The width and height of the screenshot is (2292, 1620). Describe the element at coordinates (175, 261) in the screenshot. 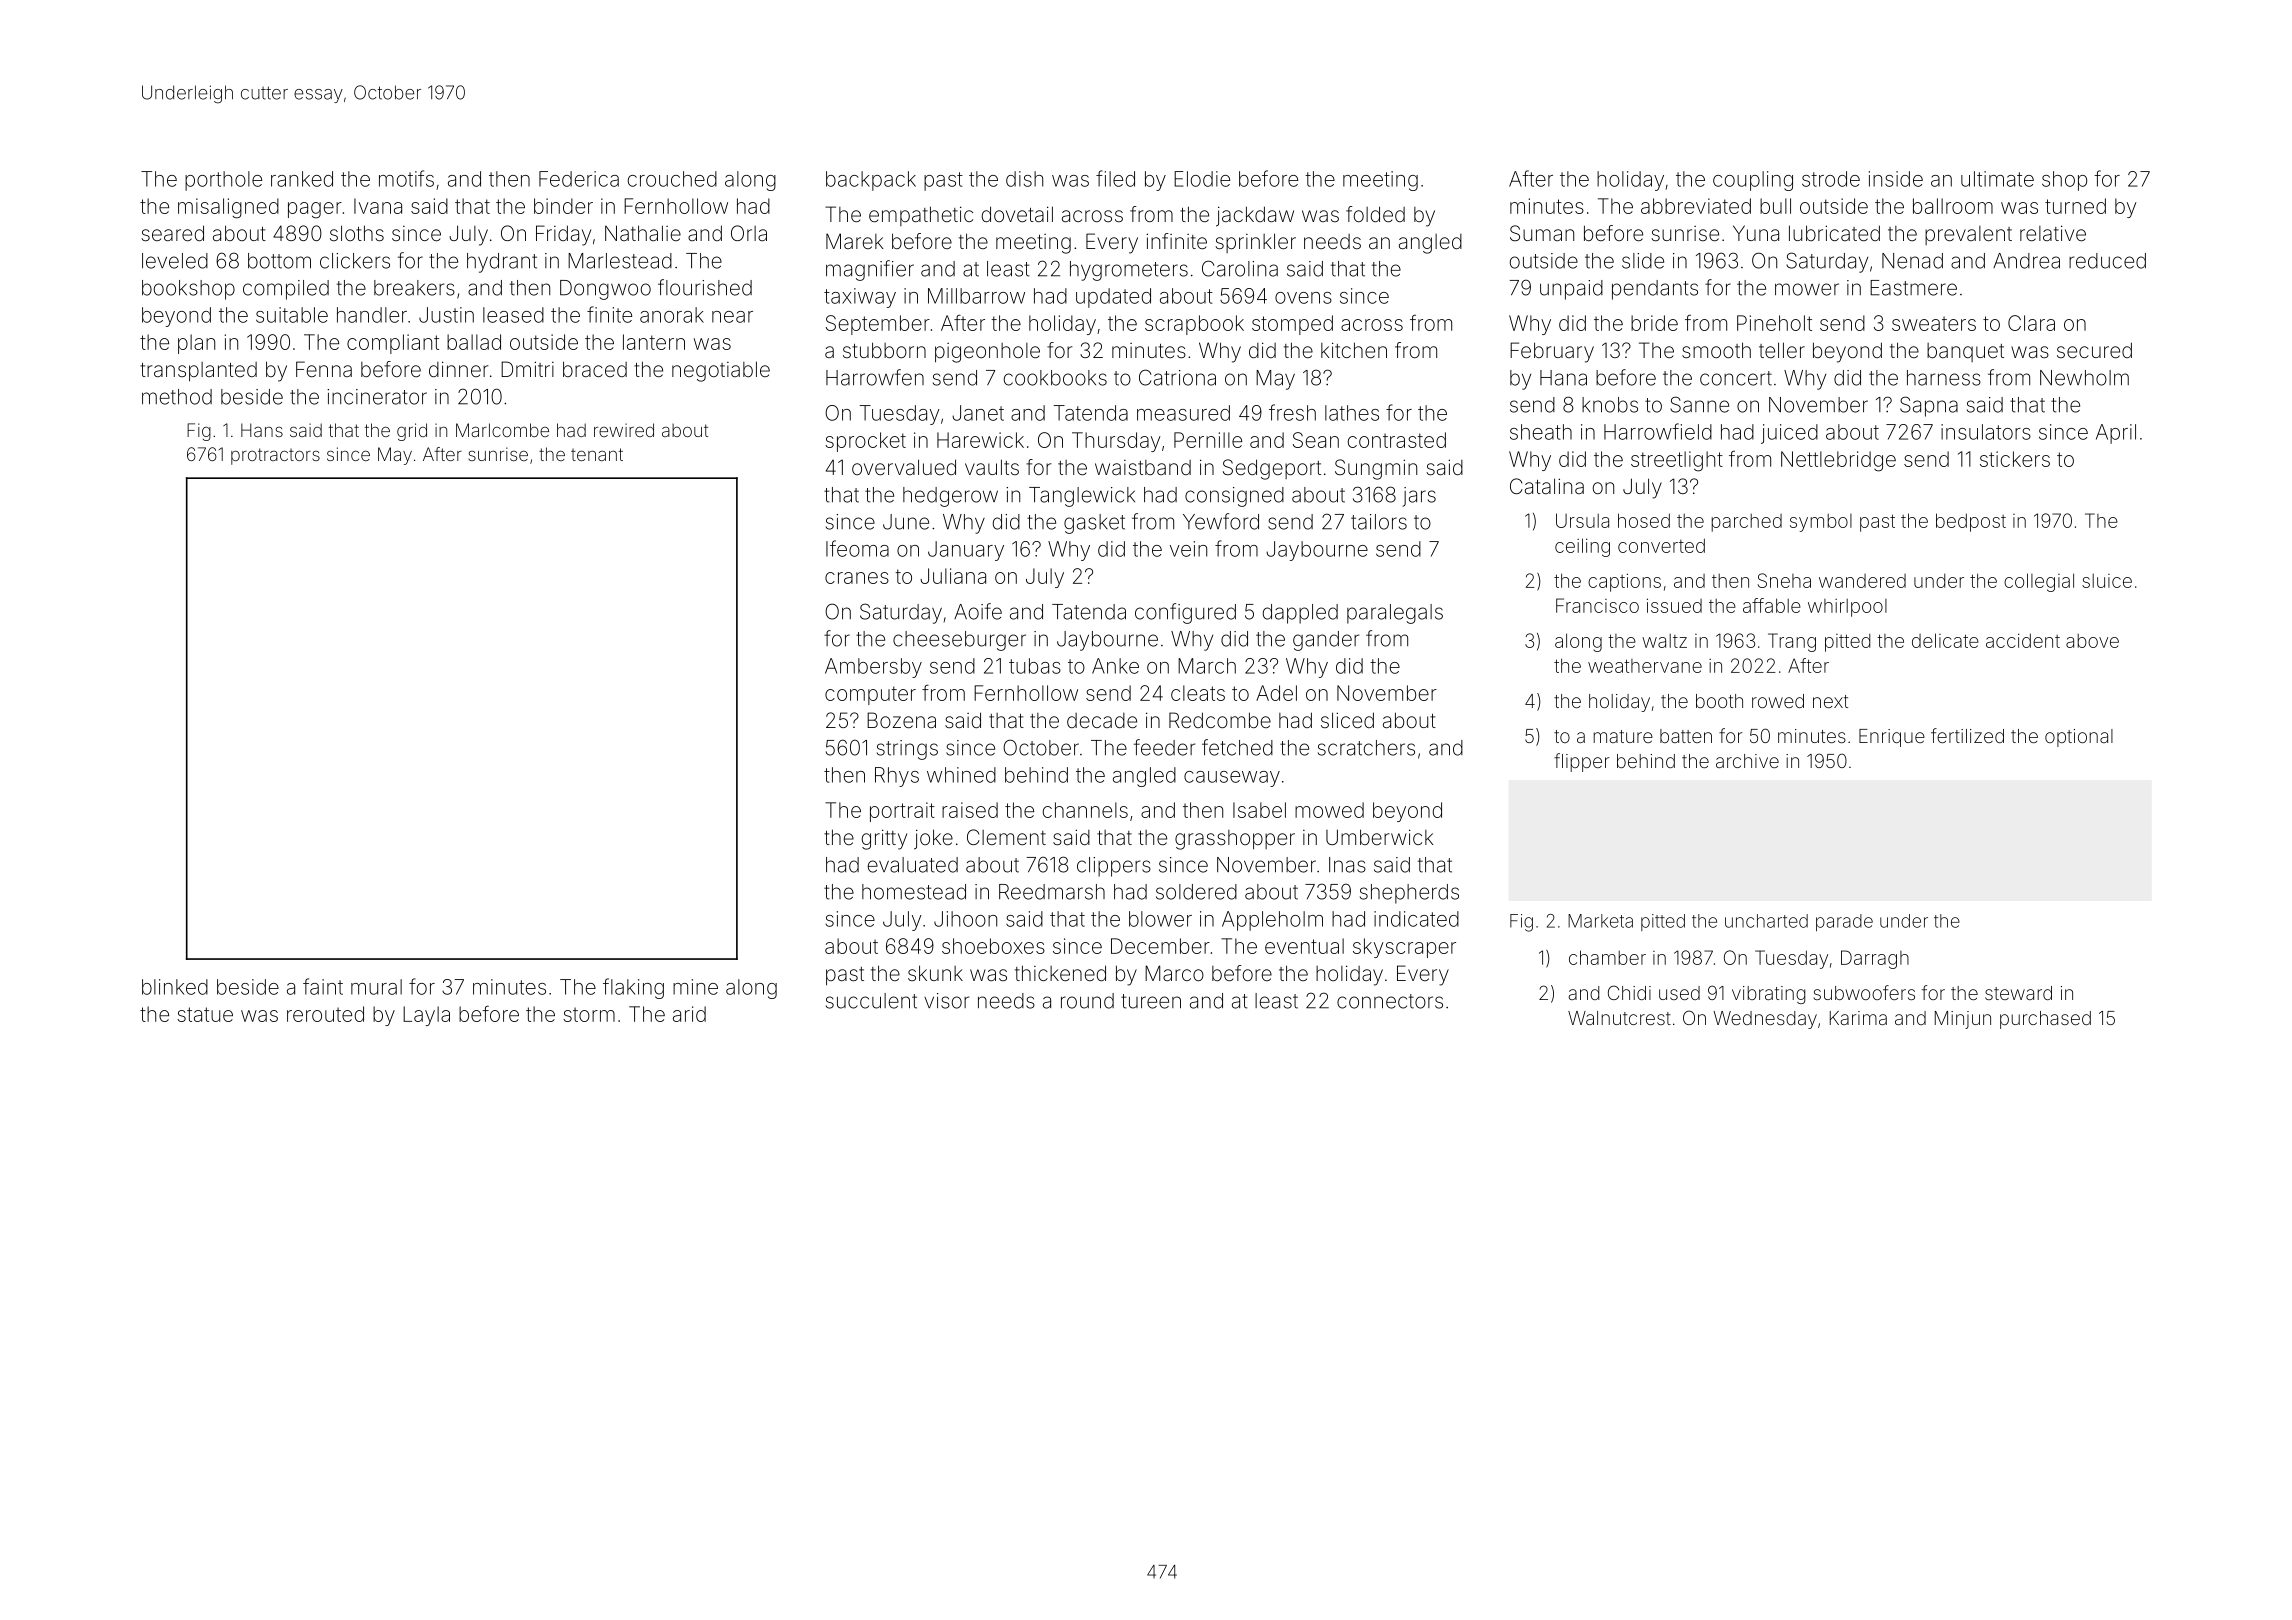

I see `leveled` at that location.
